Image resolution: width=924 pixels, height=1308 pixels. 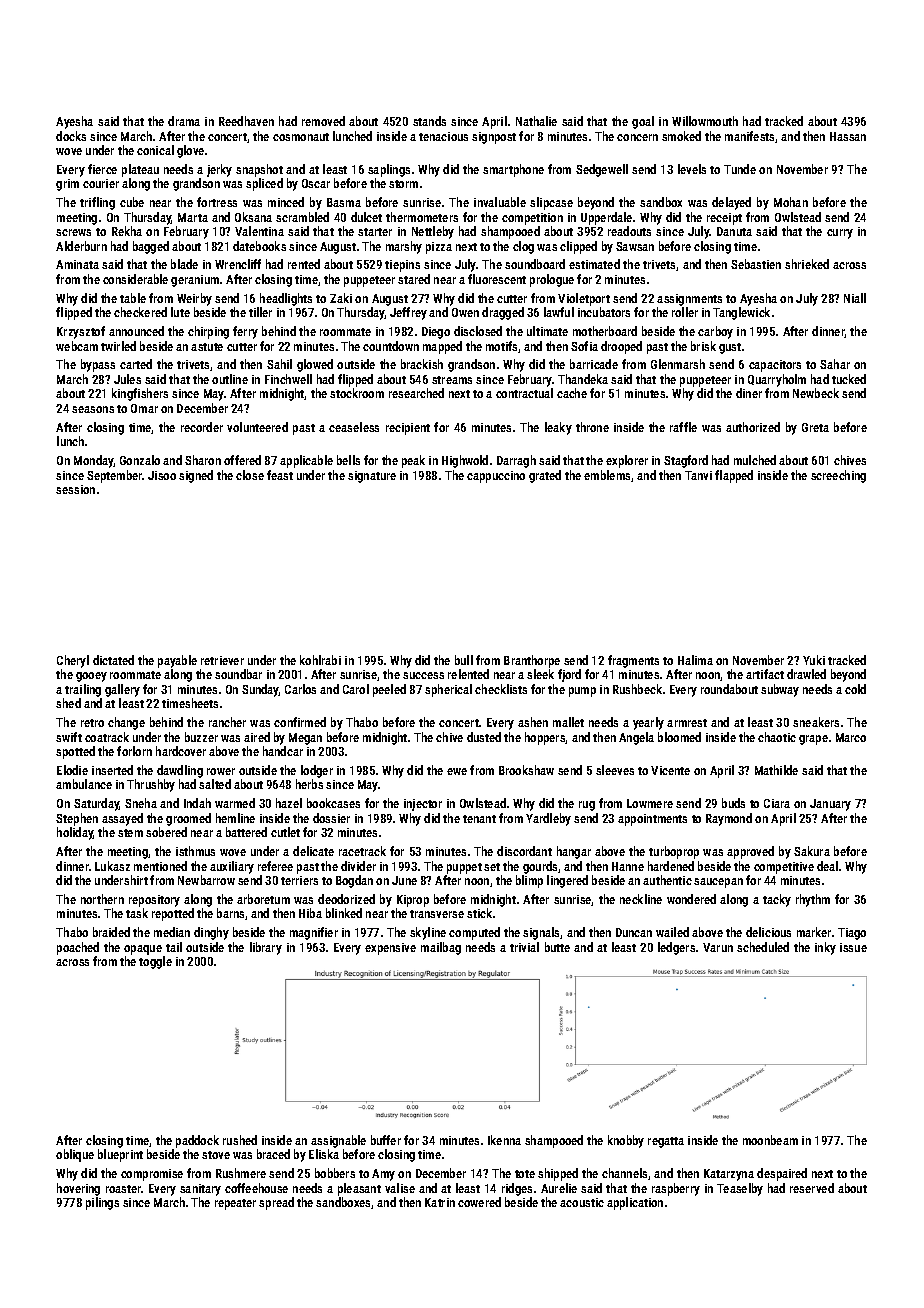 I want to click on invaluable, so click(x=500, y=202).
